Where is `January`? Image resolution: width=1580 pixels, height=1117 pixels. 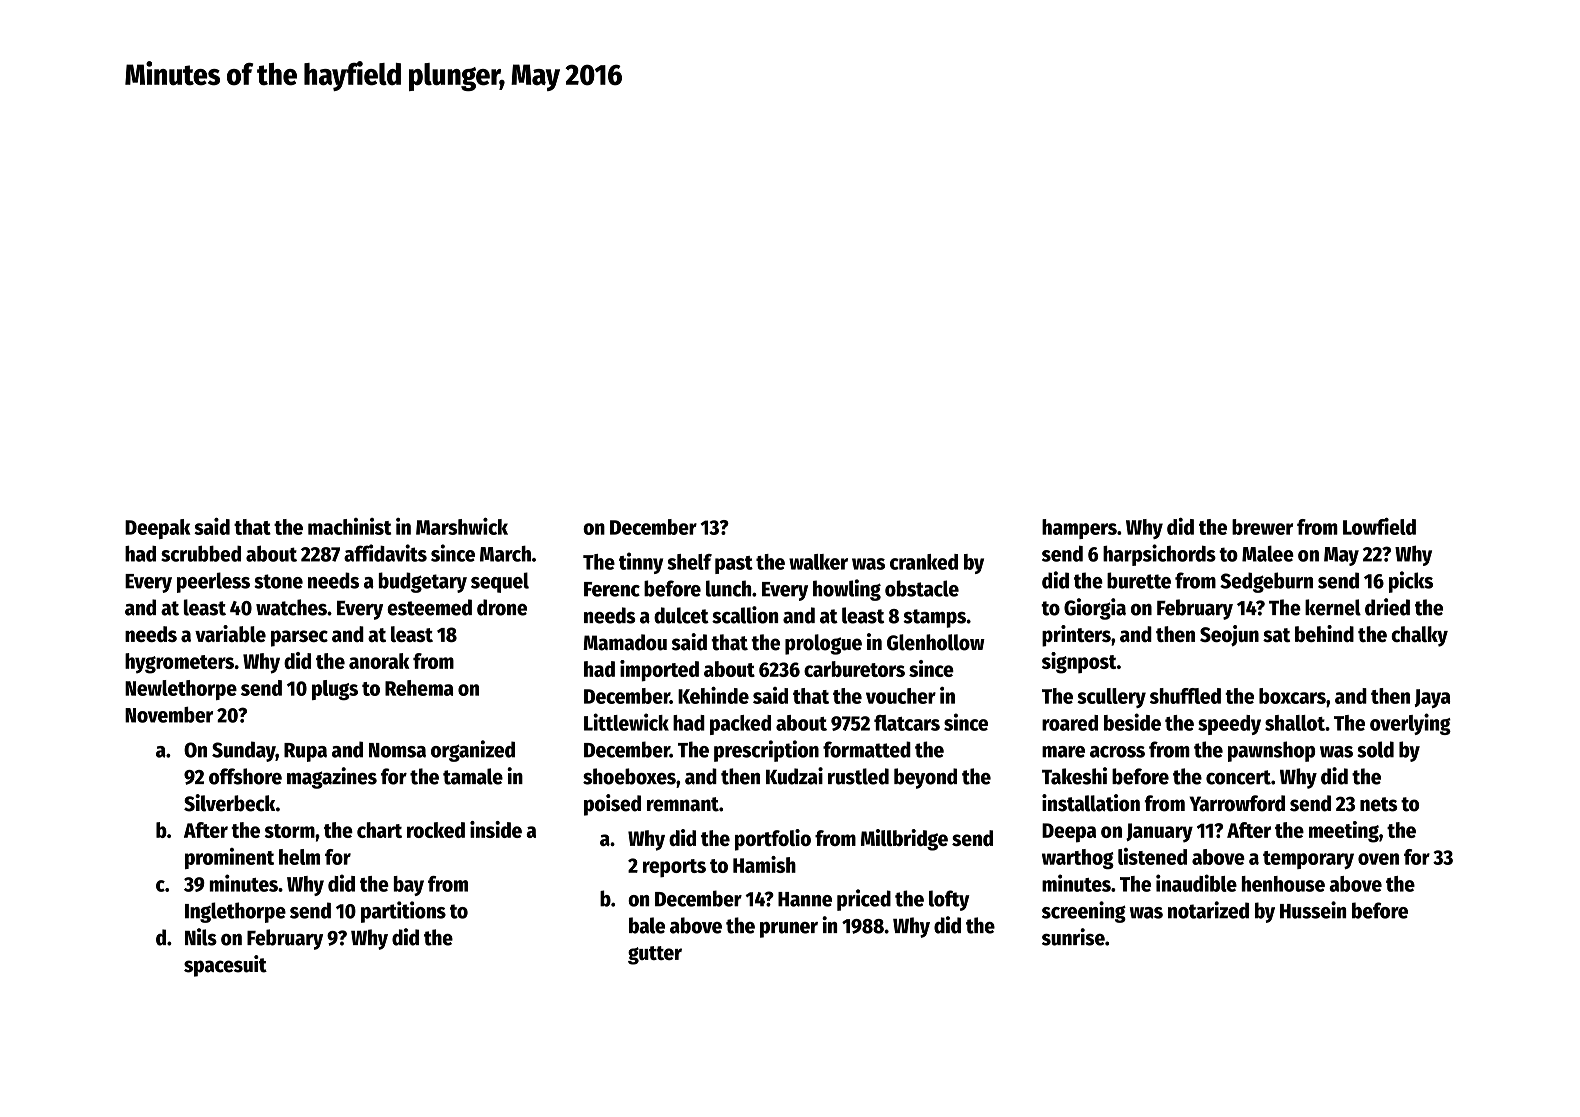
January is located at coordinates (1159, 833).
